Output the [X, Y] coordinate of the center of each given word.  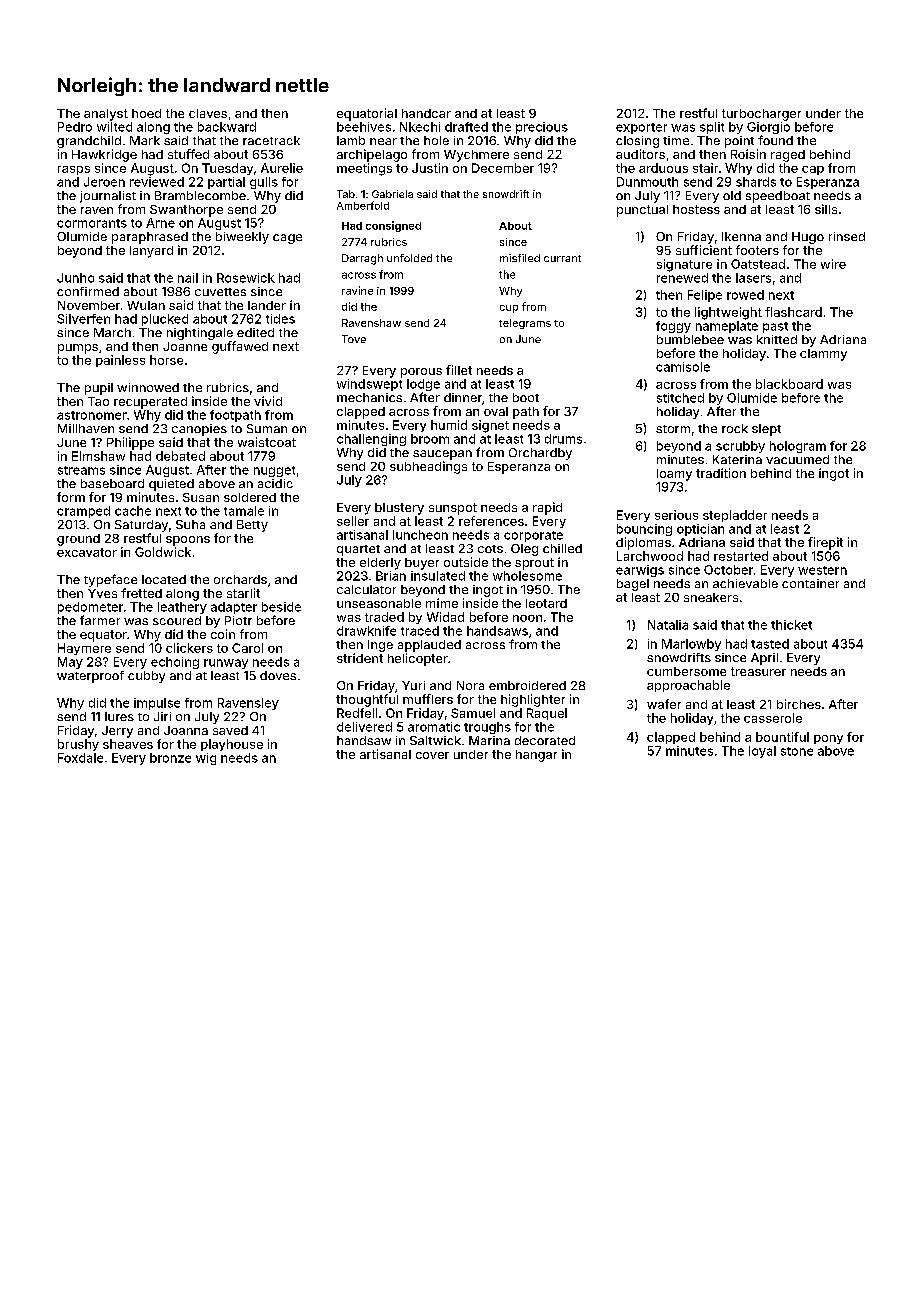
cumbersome [686, 671]
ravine [357, 290]
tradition [721, 473]
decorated [545, 740]
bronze [170, 758]
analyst [106, 115]
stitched [680, 398]
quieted [171, 485]
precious [542, 128]
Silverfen [83, 319]
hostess [696, 209]
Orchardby [540, 454]
